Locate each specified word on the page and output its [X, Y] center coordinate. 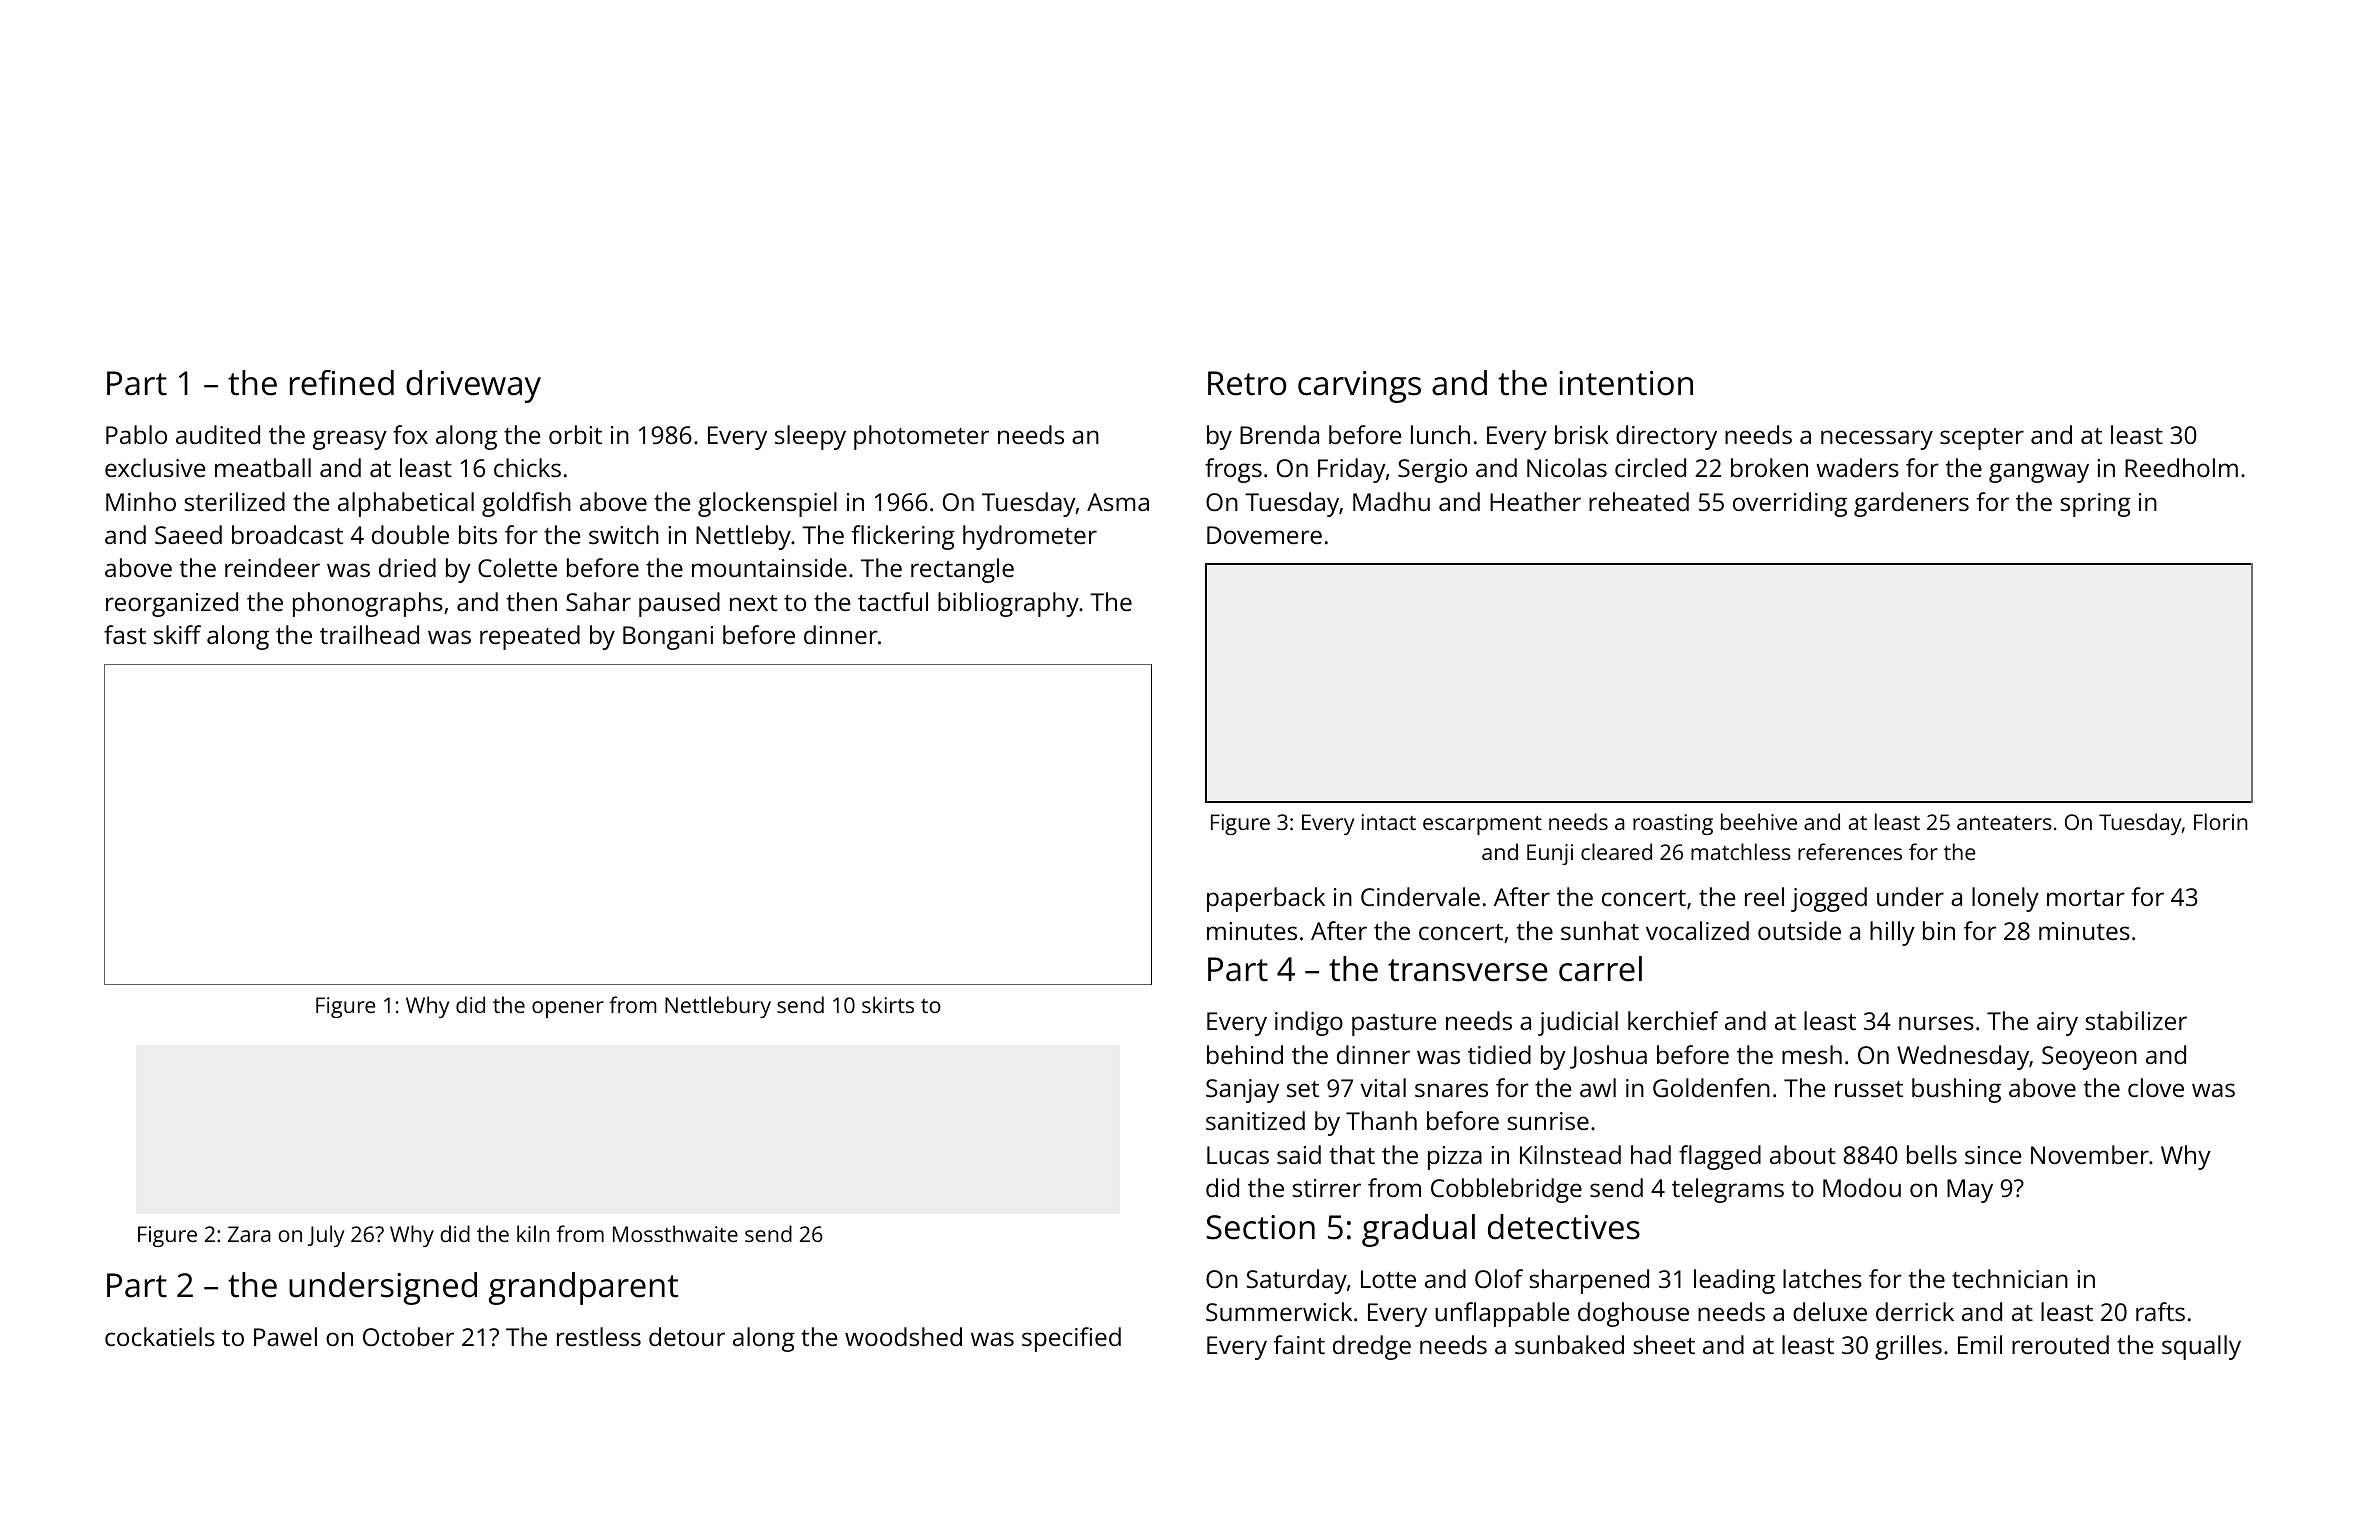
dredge [1372, 1347]
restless [599, 1336]
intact [1388, 822]
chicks [527, 467]
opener [568, 1009]
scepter [1982, 439]
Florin [2221, 821]
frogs [1233, 470]
